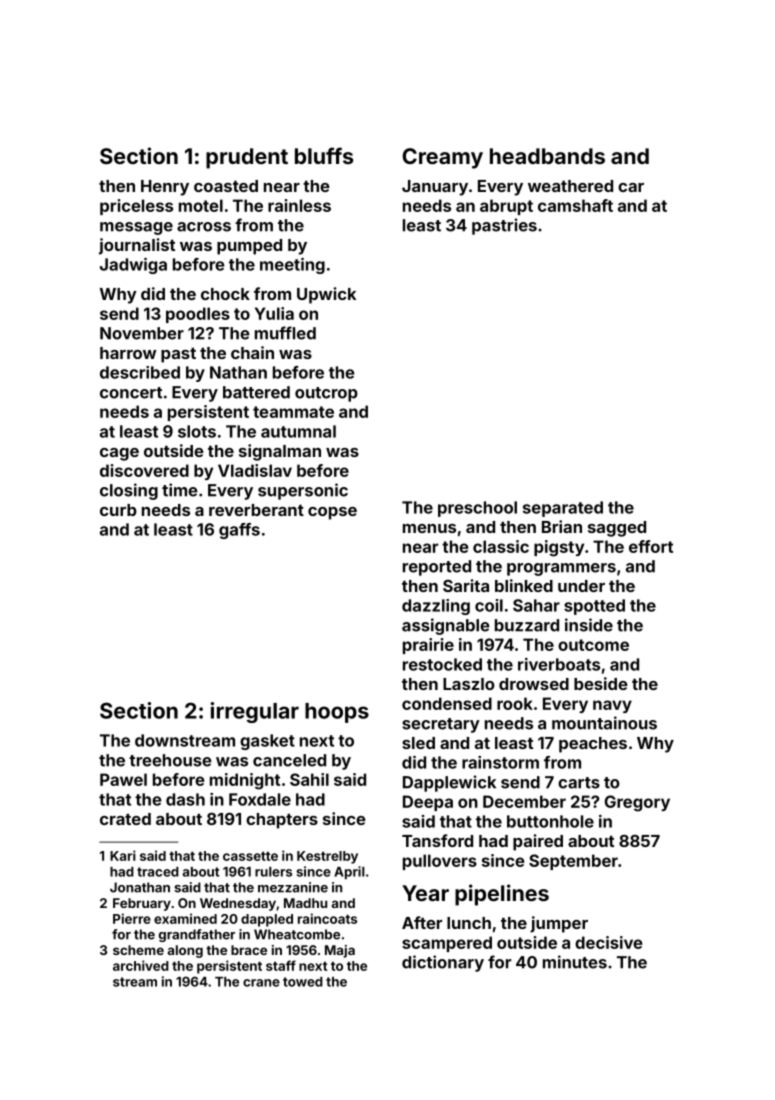 The image size is (775, 1100). Describe the element at coordinates (575, 205) in the document. I see `camshaft` at that location.
